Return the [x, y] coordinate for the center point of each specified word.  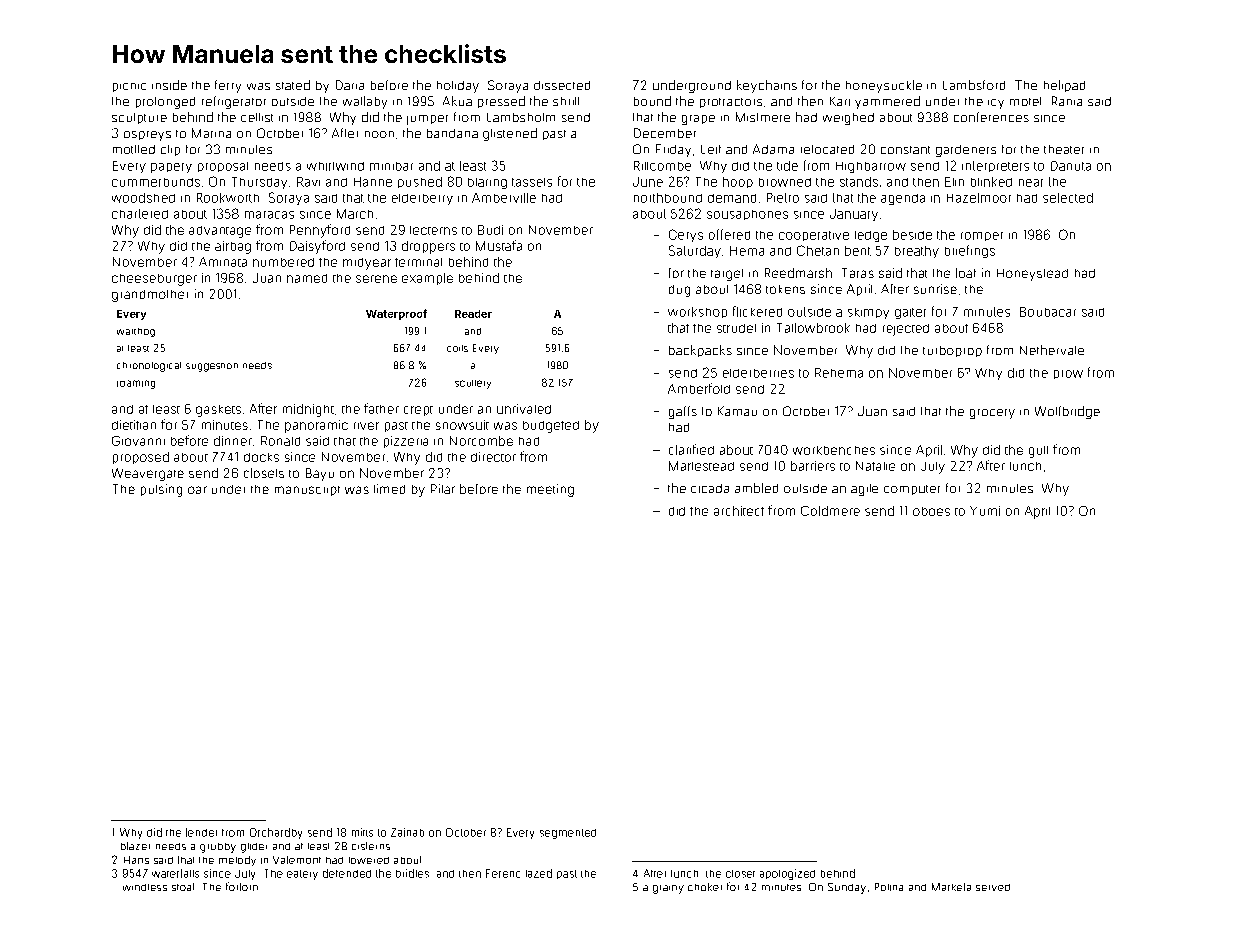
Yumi [985, 511]
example [427, 279]
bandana [452, 133]
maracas [269, 215]
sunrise [935, 289]
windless [145, 887]
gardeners [966, 151]
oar [197, 490]
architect [739, 511]
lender [201, 832]
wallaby [365, 102]
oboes [931, 511]
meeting [550, 490]
